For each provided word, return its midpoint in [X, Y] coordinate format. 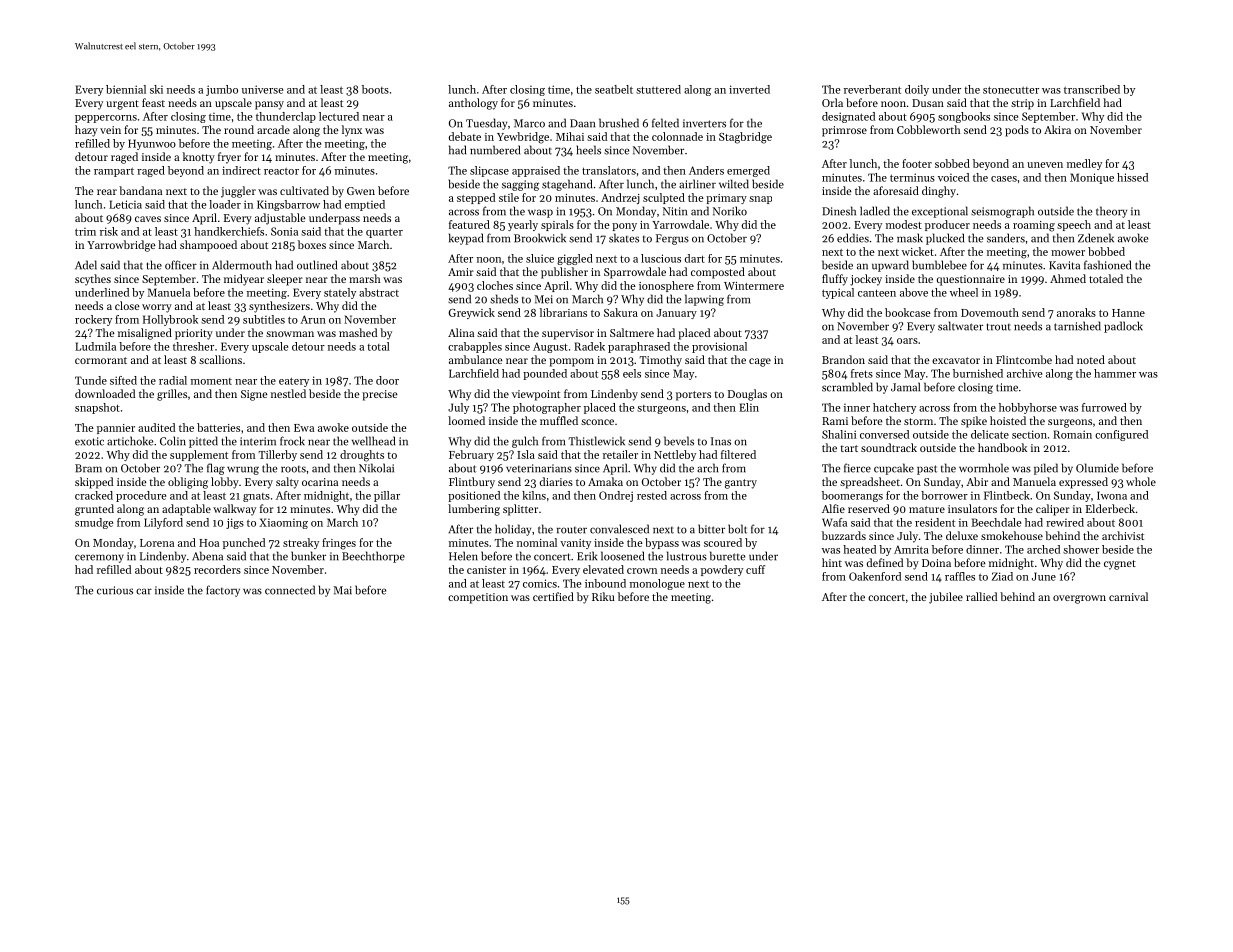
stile [509, 197]
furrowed [1104, 407]
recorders [217, 569]
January [676, 314]
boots [375, 89]
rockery [93, 320]
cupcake [894, 469]
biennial [126, 89]
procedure [141, 496]
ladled [875, 211]
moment [211, 381]
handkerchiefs [229, 231]
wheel [964, 292]
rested [652, 495]
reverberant [872, 89]
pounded [545, 374]
